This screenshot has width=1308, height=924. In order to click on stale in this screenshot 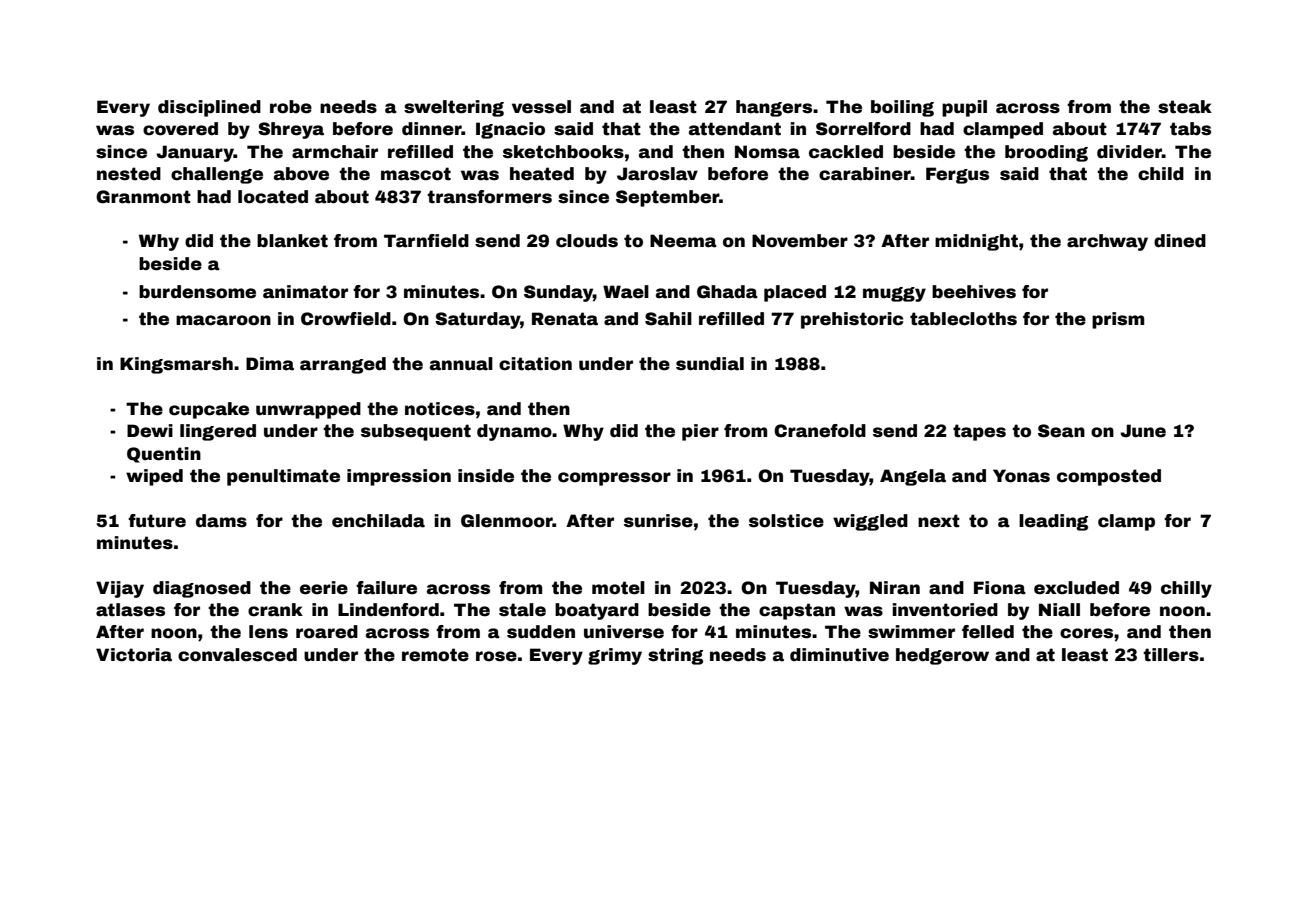, I will do `click(522, 610)`.
